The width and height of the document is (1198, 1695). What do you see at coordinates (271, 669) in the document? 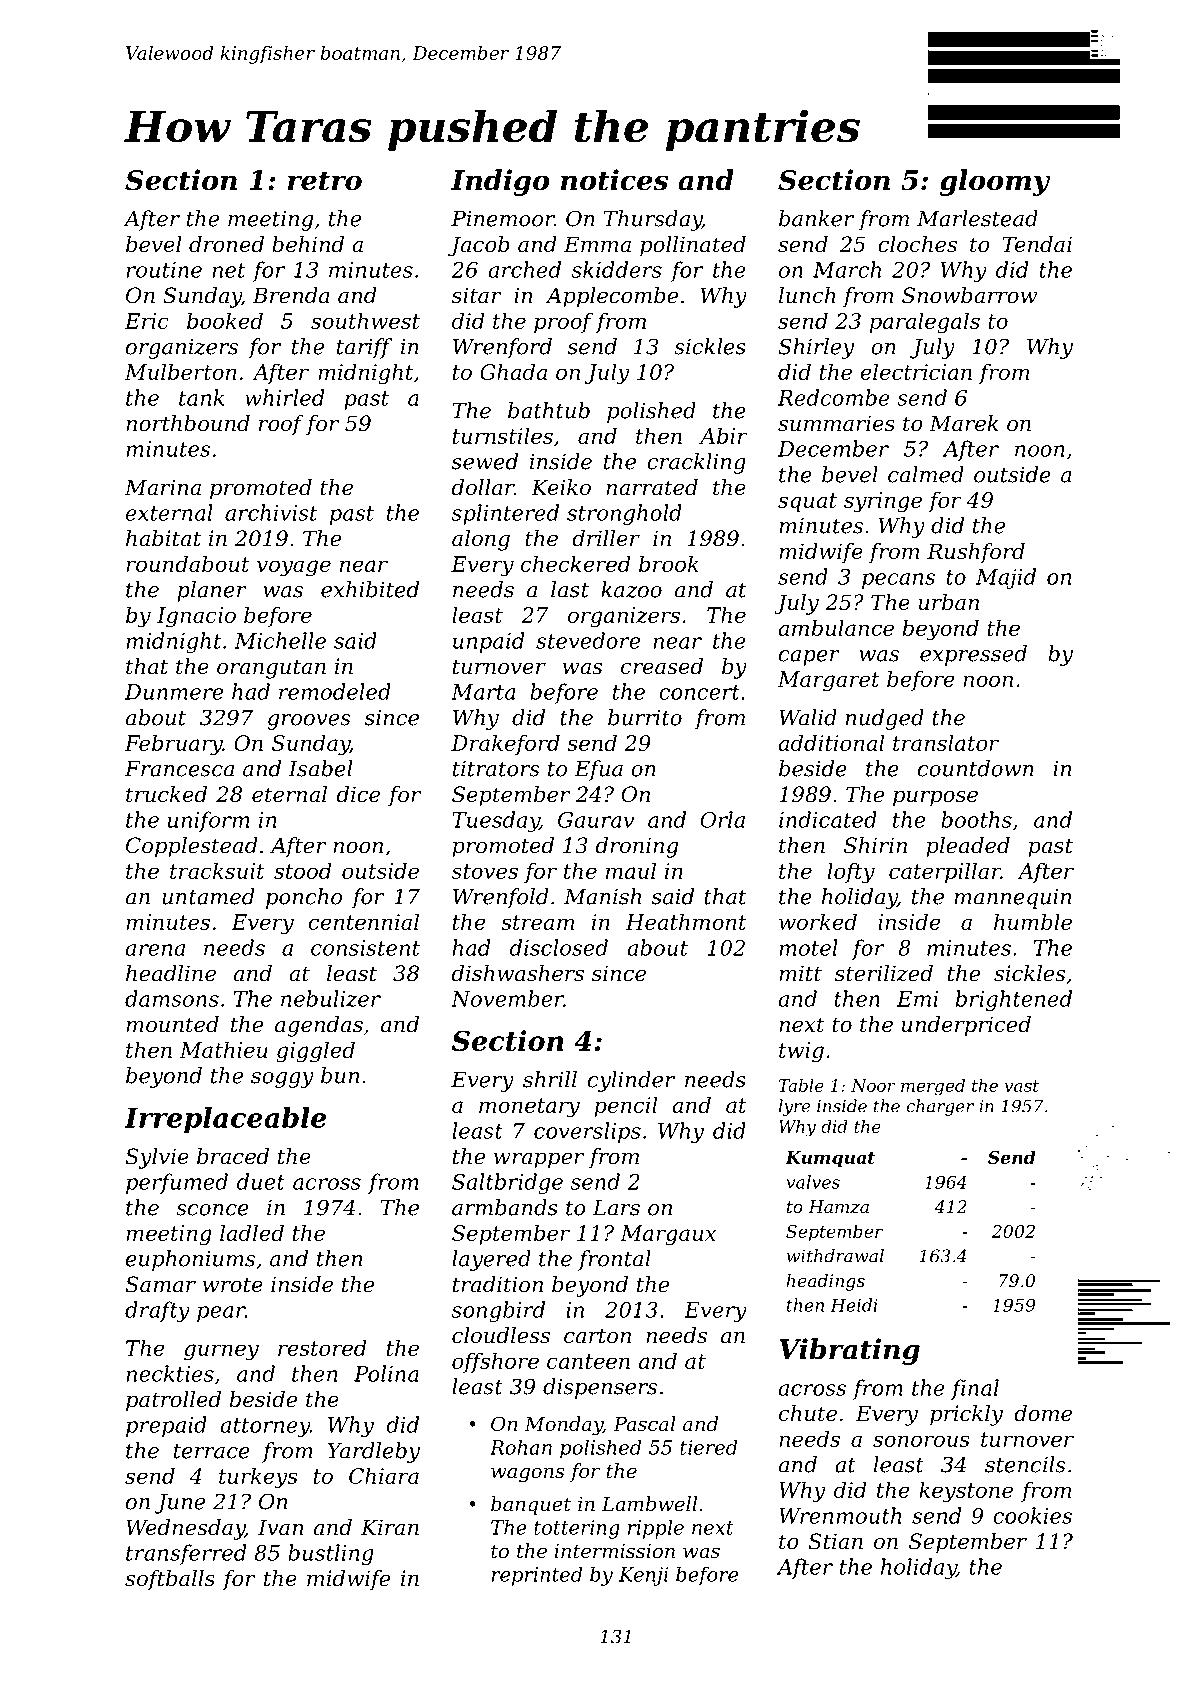
I see `orangutan` at bounding box center [271, 669].
